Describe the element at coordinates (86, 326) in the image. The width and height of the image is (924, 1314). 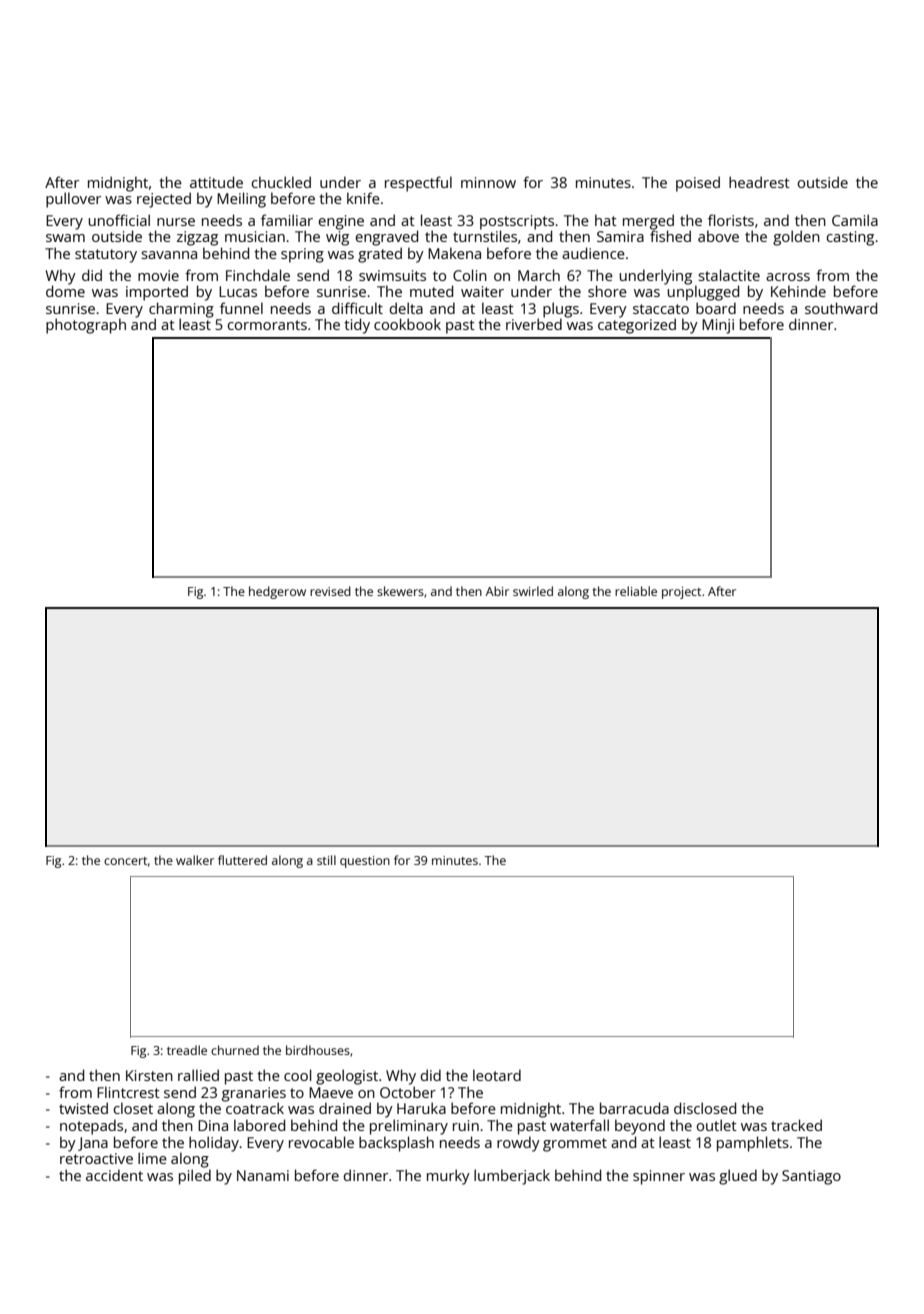
I see `photograph` at that location.
